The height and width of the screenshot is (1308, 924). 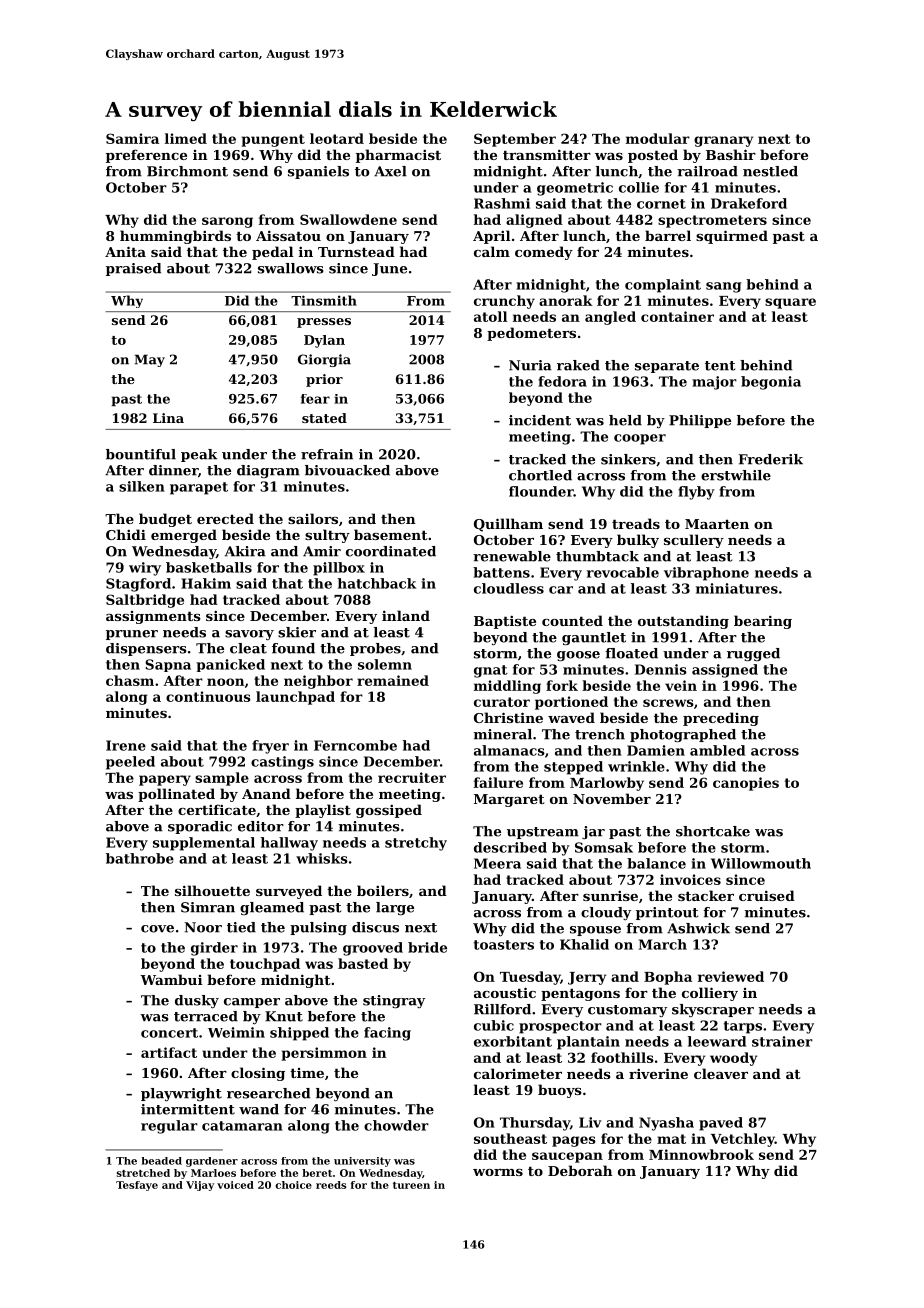 I want to click on toasters, so click(x=504, y=945).
